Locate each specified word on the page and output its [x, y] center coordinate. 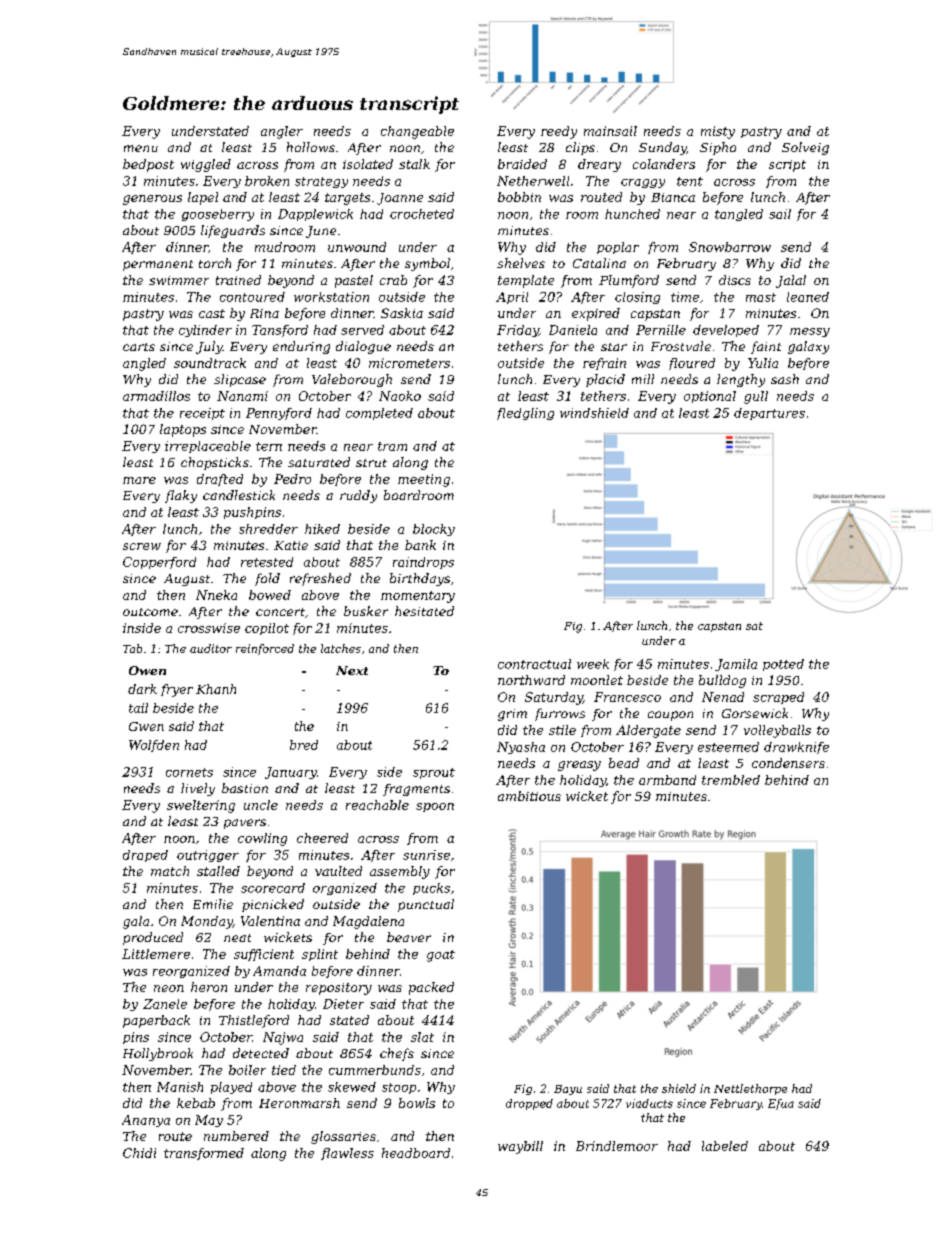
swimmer [179, 280]
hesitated [424, 611]
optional [710, 397]
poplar [618, 248]
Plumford [629, 281]
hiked [322, 529]
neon [169, 988]
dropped [529, 1104]
